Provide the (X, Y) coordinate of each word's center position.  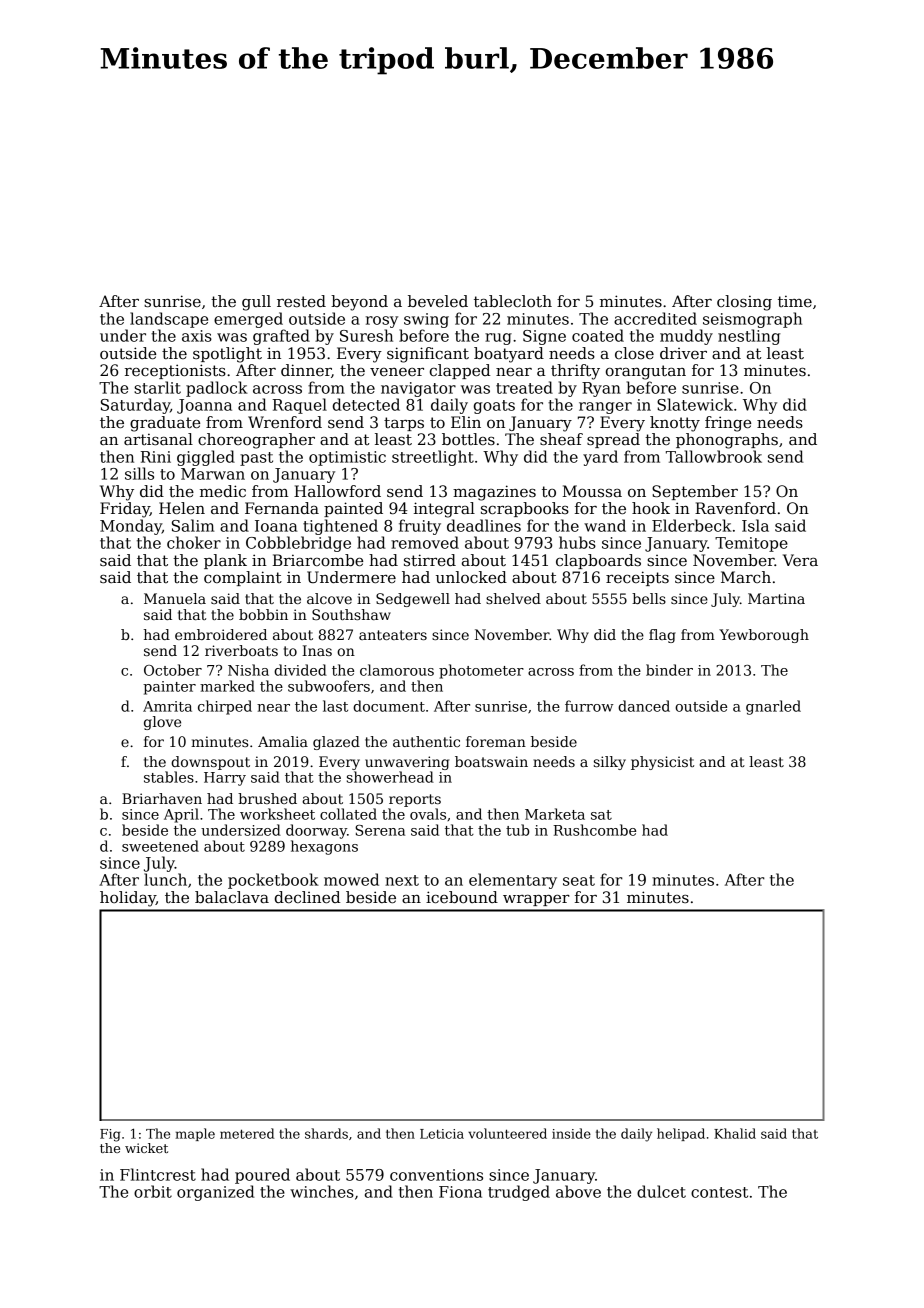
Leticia (442, 1134)
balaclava (232, 897)
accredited (655, 318)
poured (262, 1176)
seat (579, 880)
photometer (481, 671)
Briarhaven (162, 798)
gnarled (773, 707)
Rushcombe (594, 830)
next (402, 880)
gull (256, 303)
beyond (359, 303)
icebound (462, 897)
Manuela (175, 598)
